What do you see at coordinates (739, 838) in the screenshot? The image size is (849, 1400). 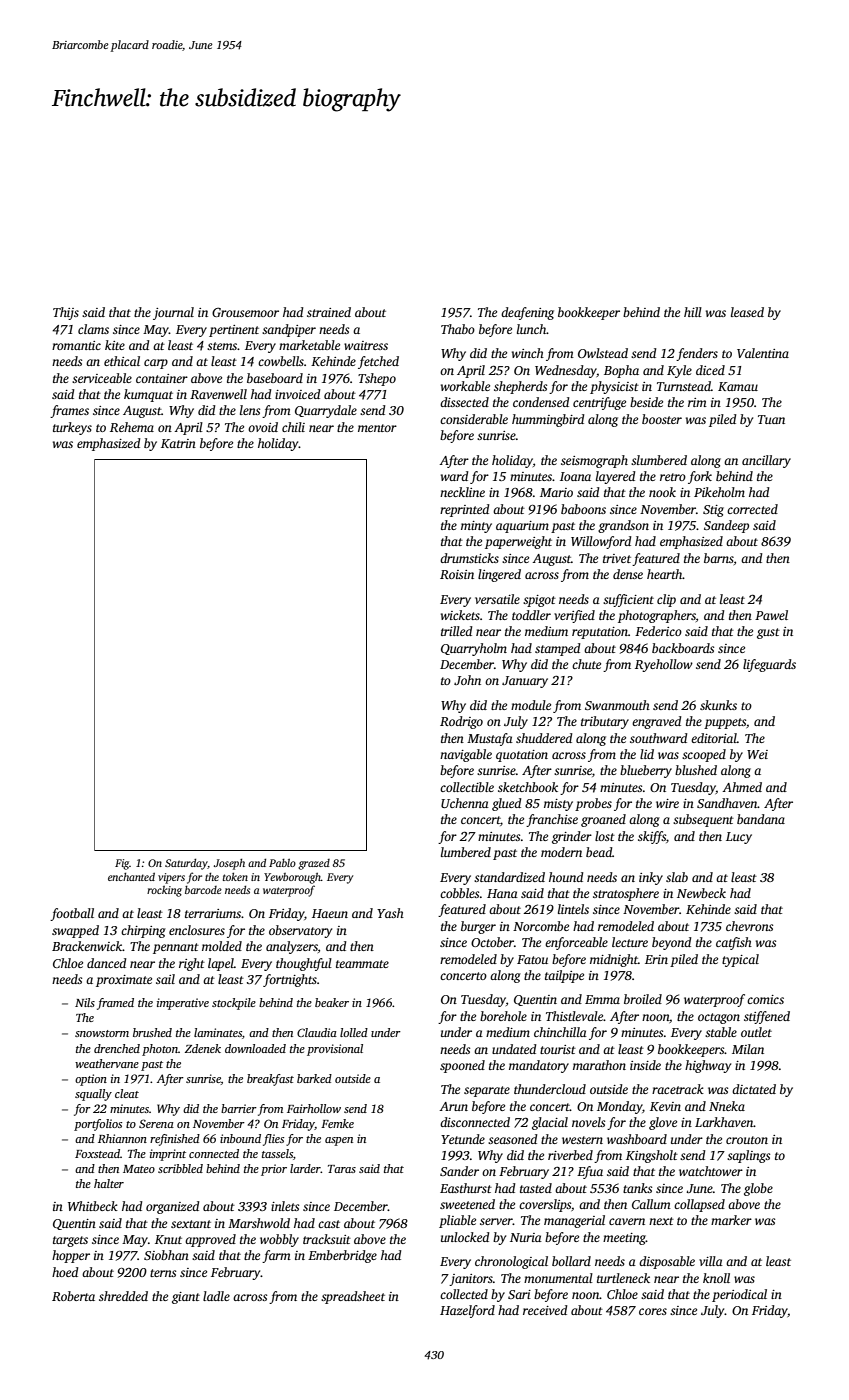 I see `Lucy` at bounding box center [739, 838].
